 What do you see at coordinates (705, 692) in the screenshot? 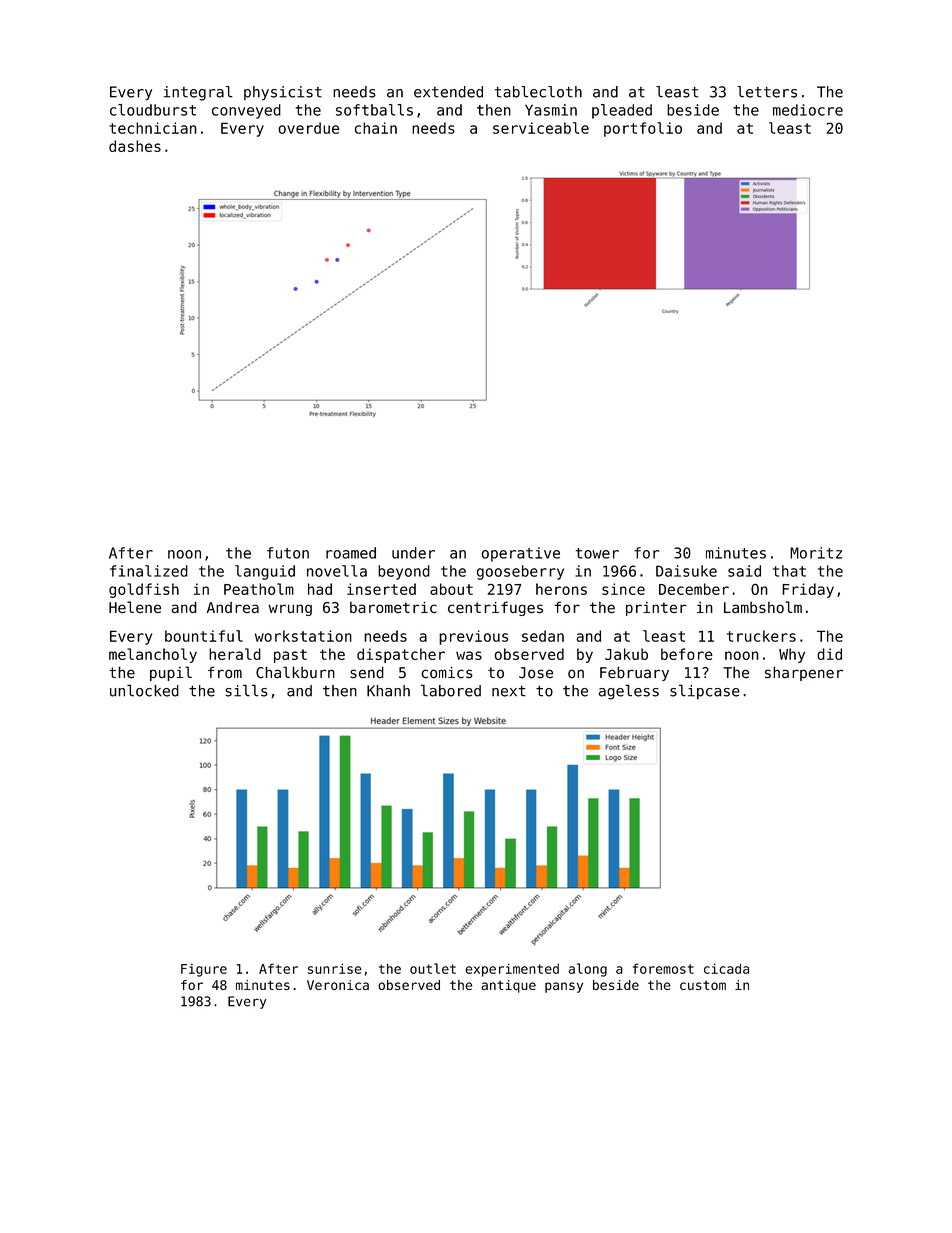
I see `slipcase` at bounding box center [705, 692].
